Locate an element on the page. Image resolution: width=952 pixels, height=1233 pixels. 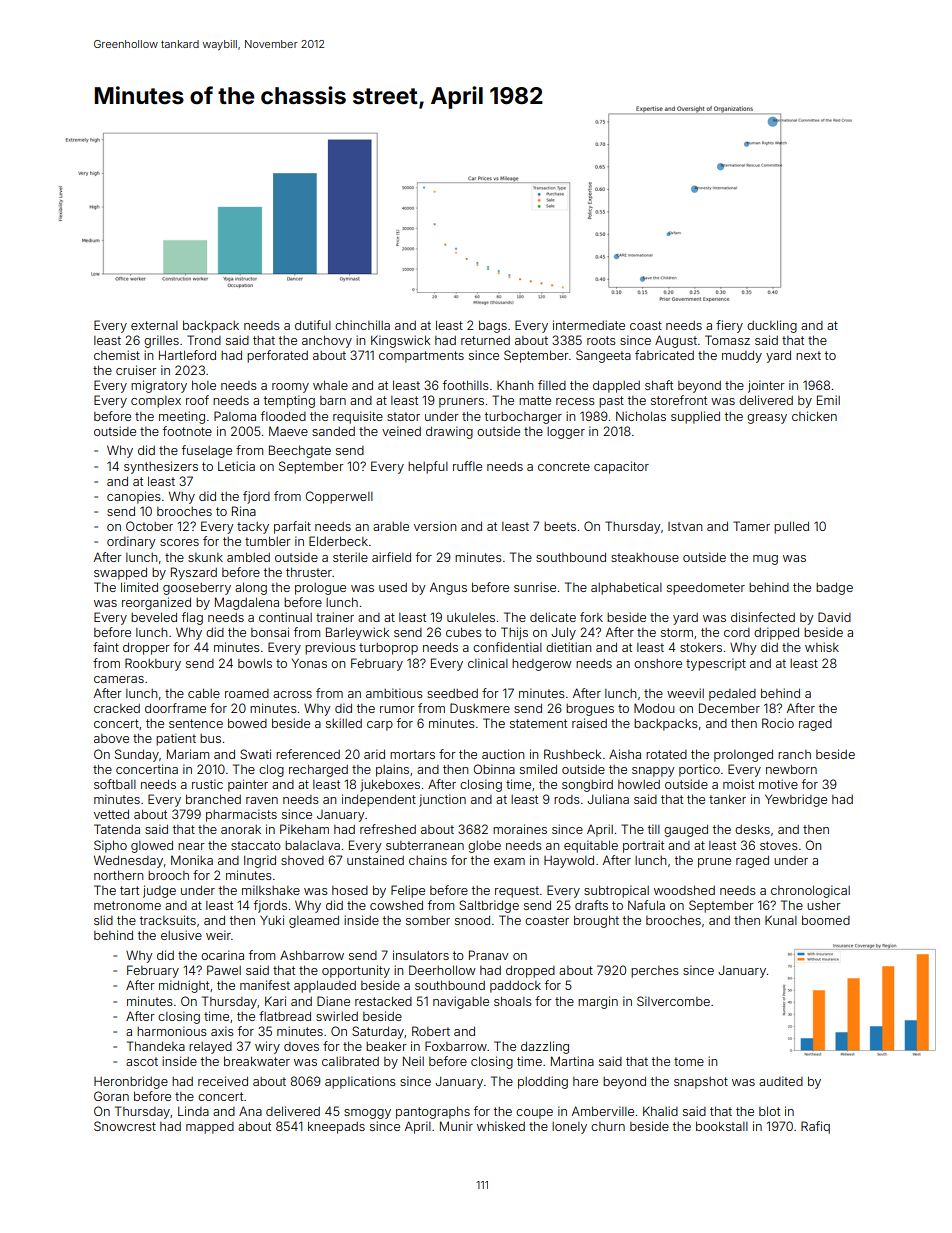
weir is located at coordinates (218, 935).
